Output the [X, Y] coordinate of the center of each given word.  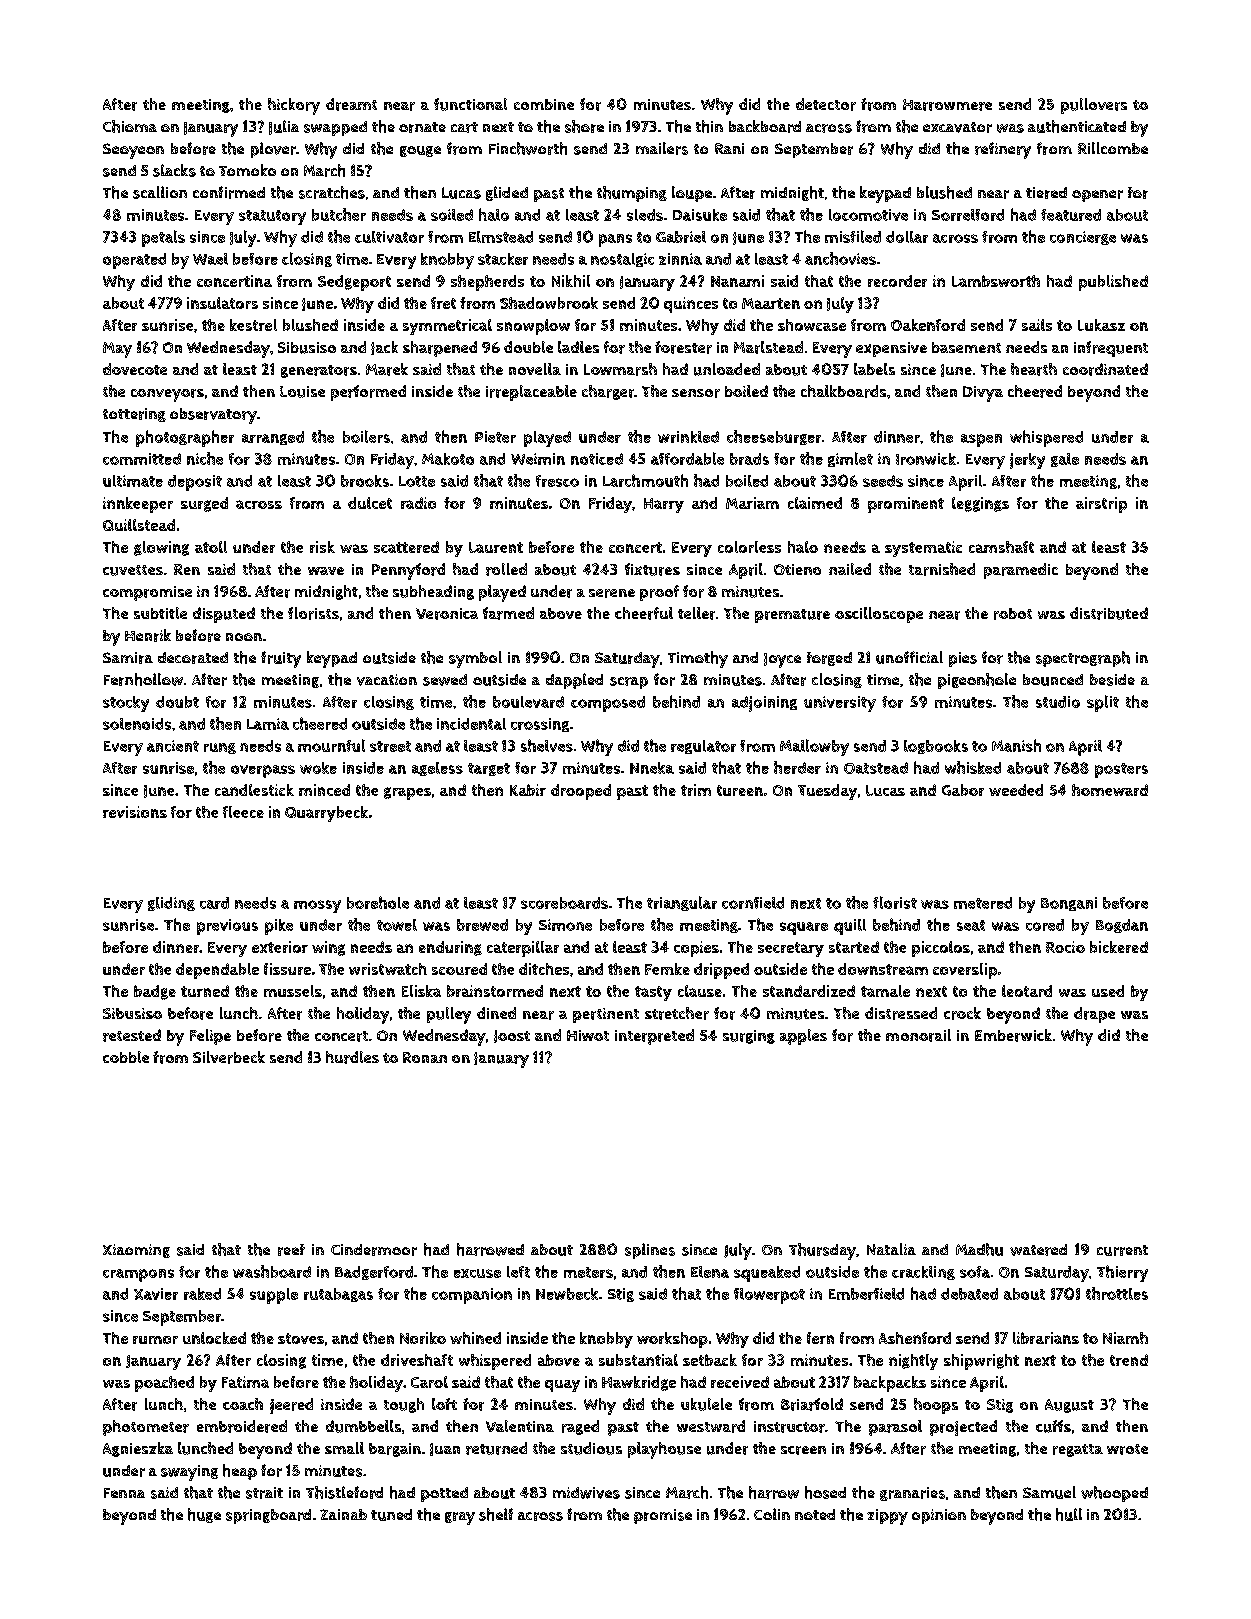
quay [562, 1386]
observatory [213, 416]
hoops [936, 1406]
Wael [210, 259]
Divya [983, 394]
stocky [126, 704]
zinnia [680, 259]
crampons [138, 1275]
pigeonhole [977, 681]
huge [204, 1515]
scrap [629, 683]
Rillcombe [1113, 148]
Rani [729, 148]
